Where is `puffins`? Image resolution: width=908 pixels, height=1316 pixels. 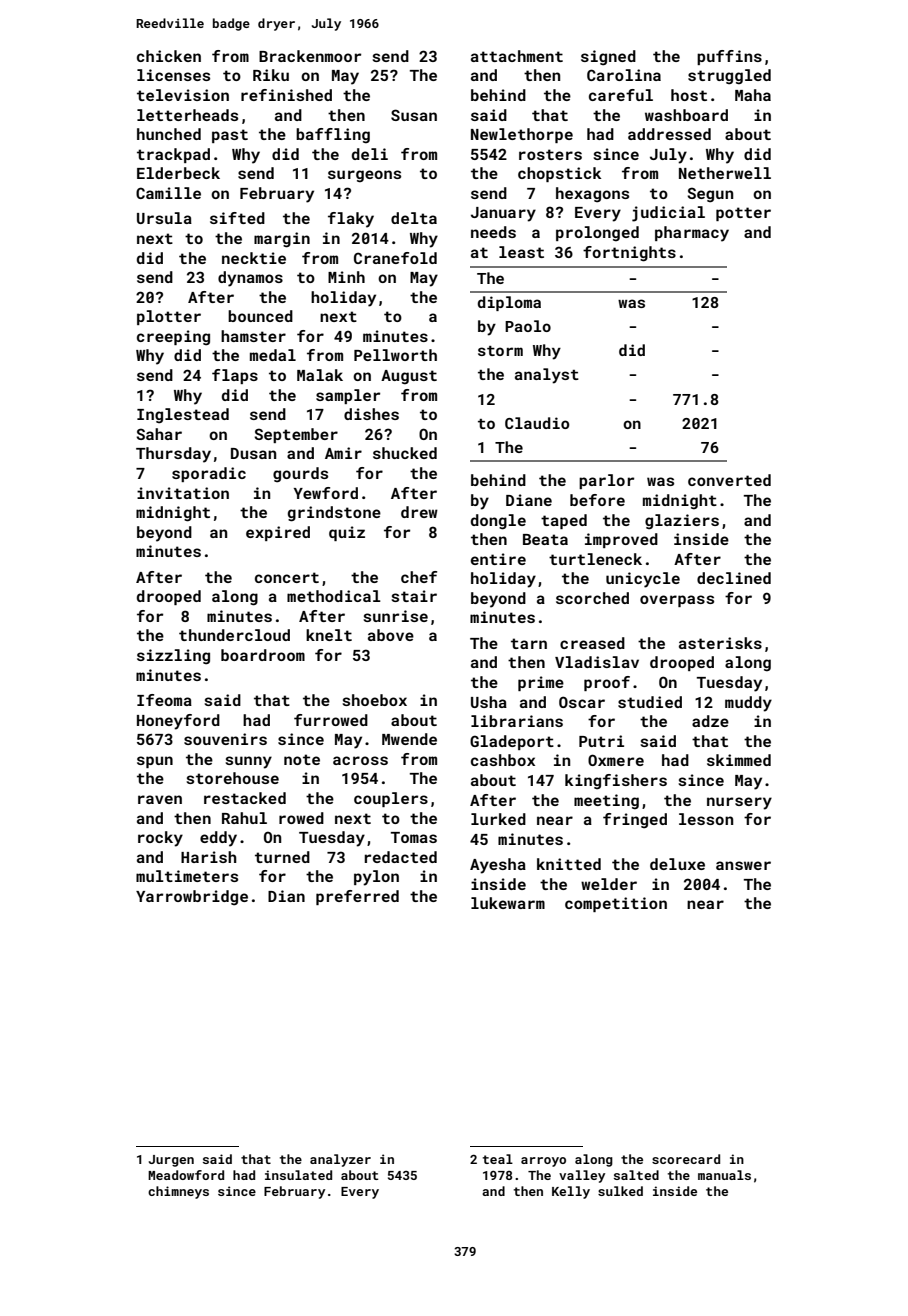 puffins is located at coordinates (729, 57).
